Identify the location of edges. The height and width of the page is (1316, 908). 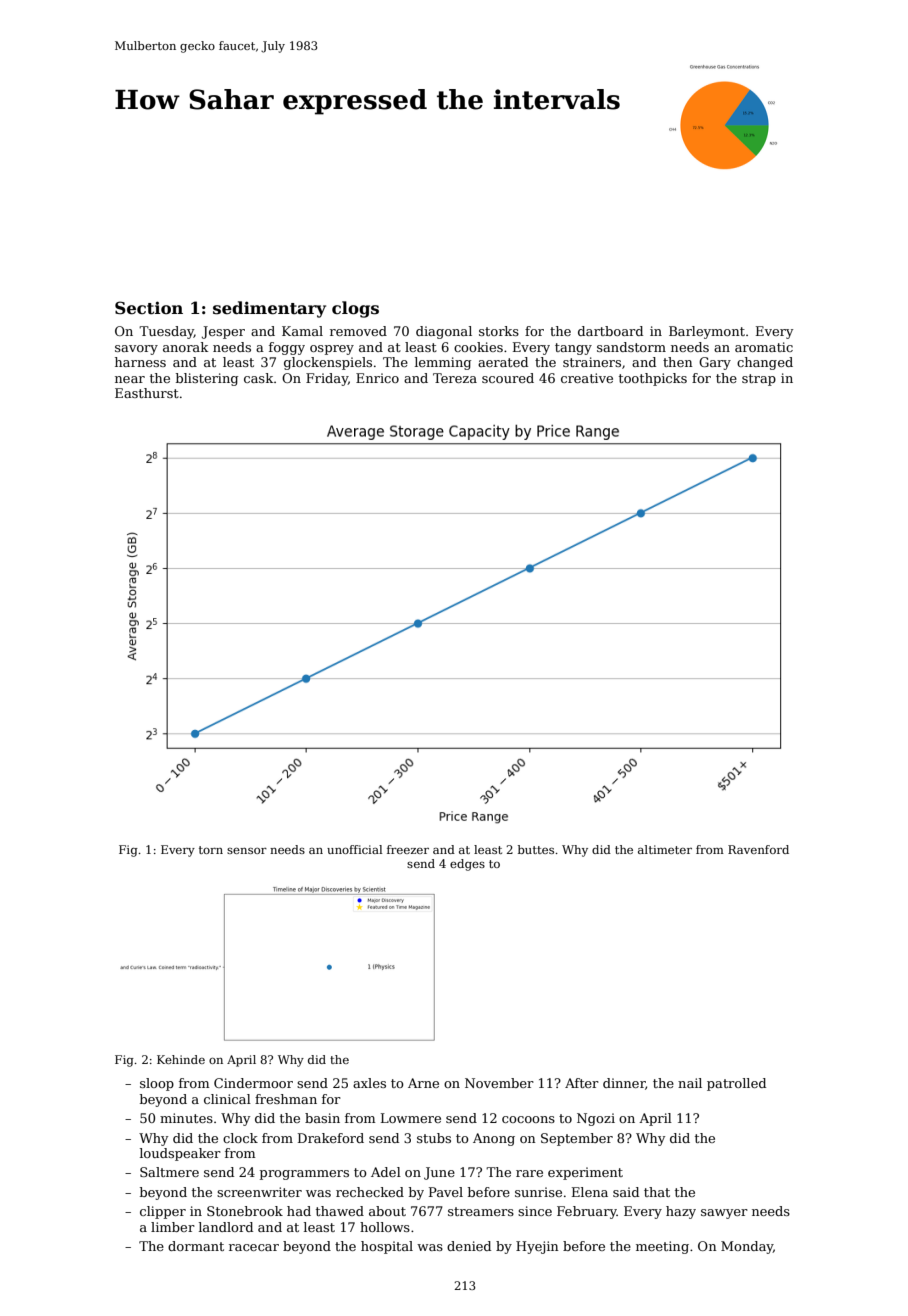
(467, 865).
